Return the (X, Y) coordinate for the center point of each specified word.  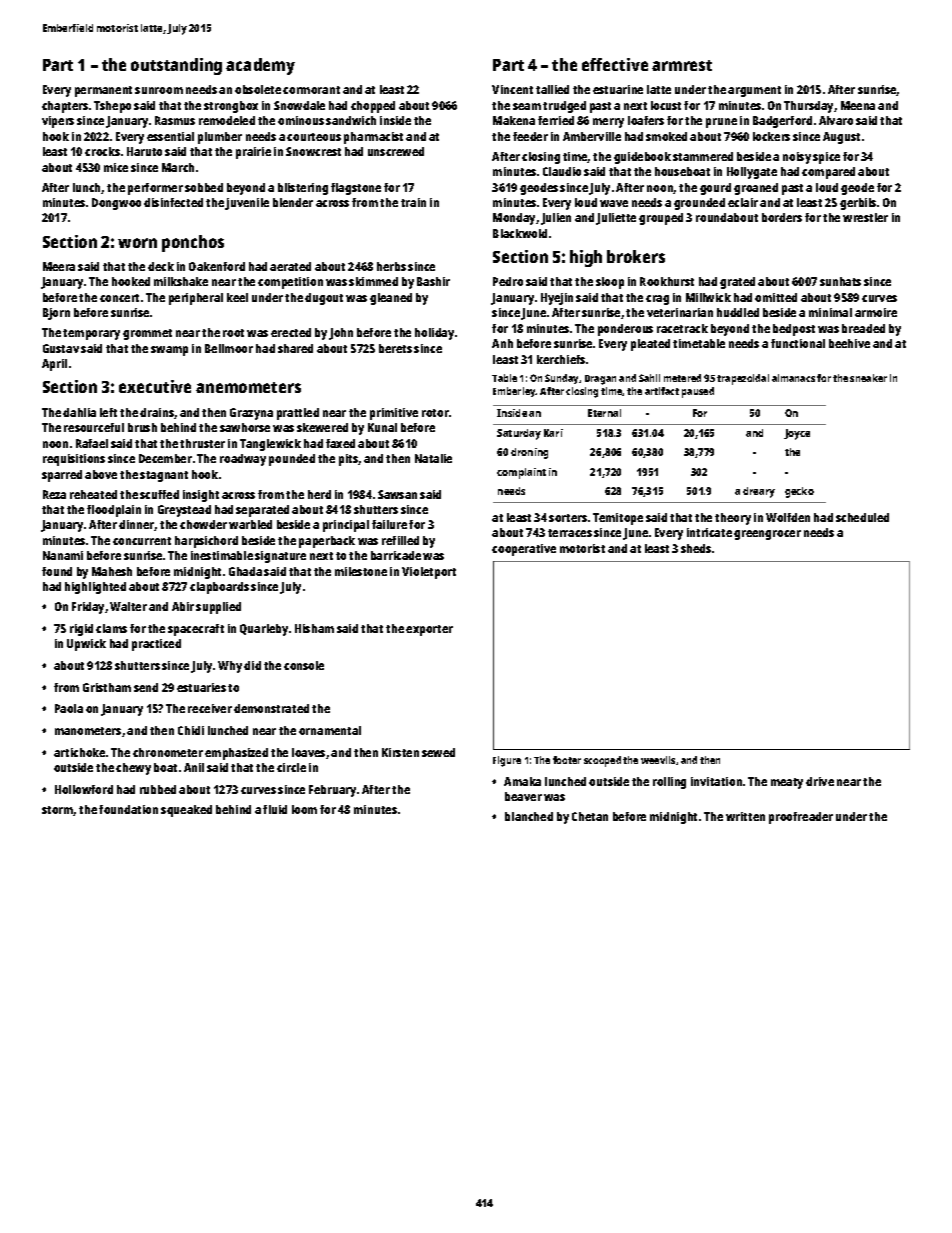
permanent (103, 91)
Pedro (508, 281)
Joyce (797, 434)
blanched (529, 816)
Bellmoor (229, 348)
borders (782, 217)
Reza (54, 494)
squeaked (186, 811)
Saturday (519, 434)
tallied (552, 89)
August (841, 138)
